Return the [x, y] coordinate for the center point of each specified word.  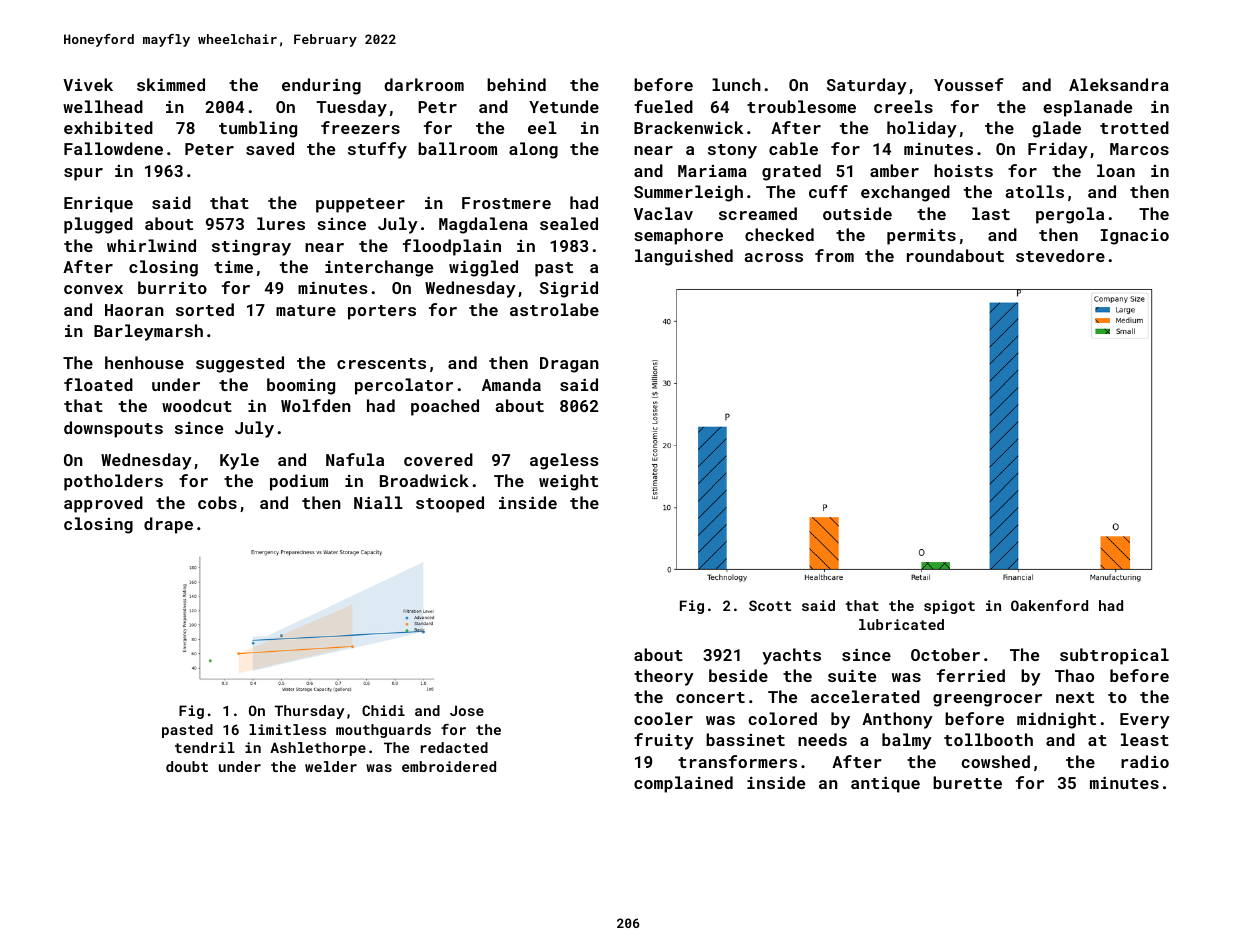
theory [664, 677]
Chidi [383, 710]
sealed [569, 223]
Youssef [969, 84]
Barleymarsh [148, 332]
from [834, 255]
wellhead [103, 106]
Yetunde [564, 106]
